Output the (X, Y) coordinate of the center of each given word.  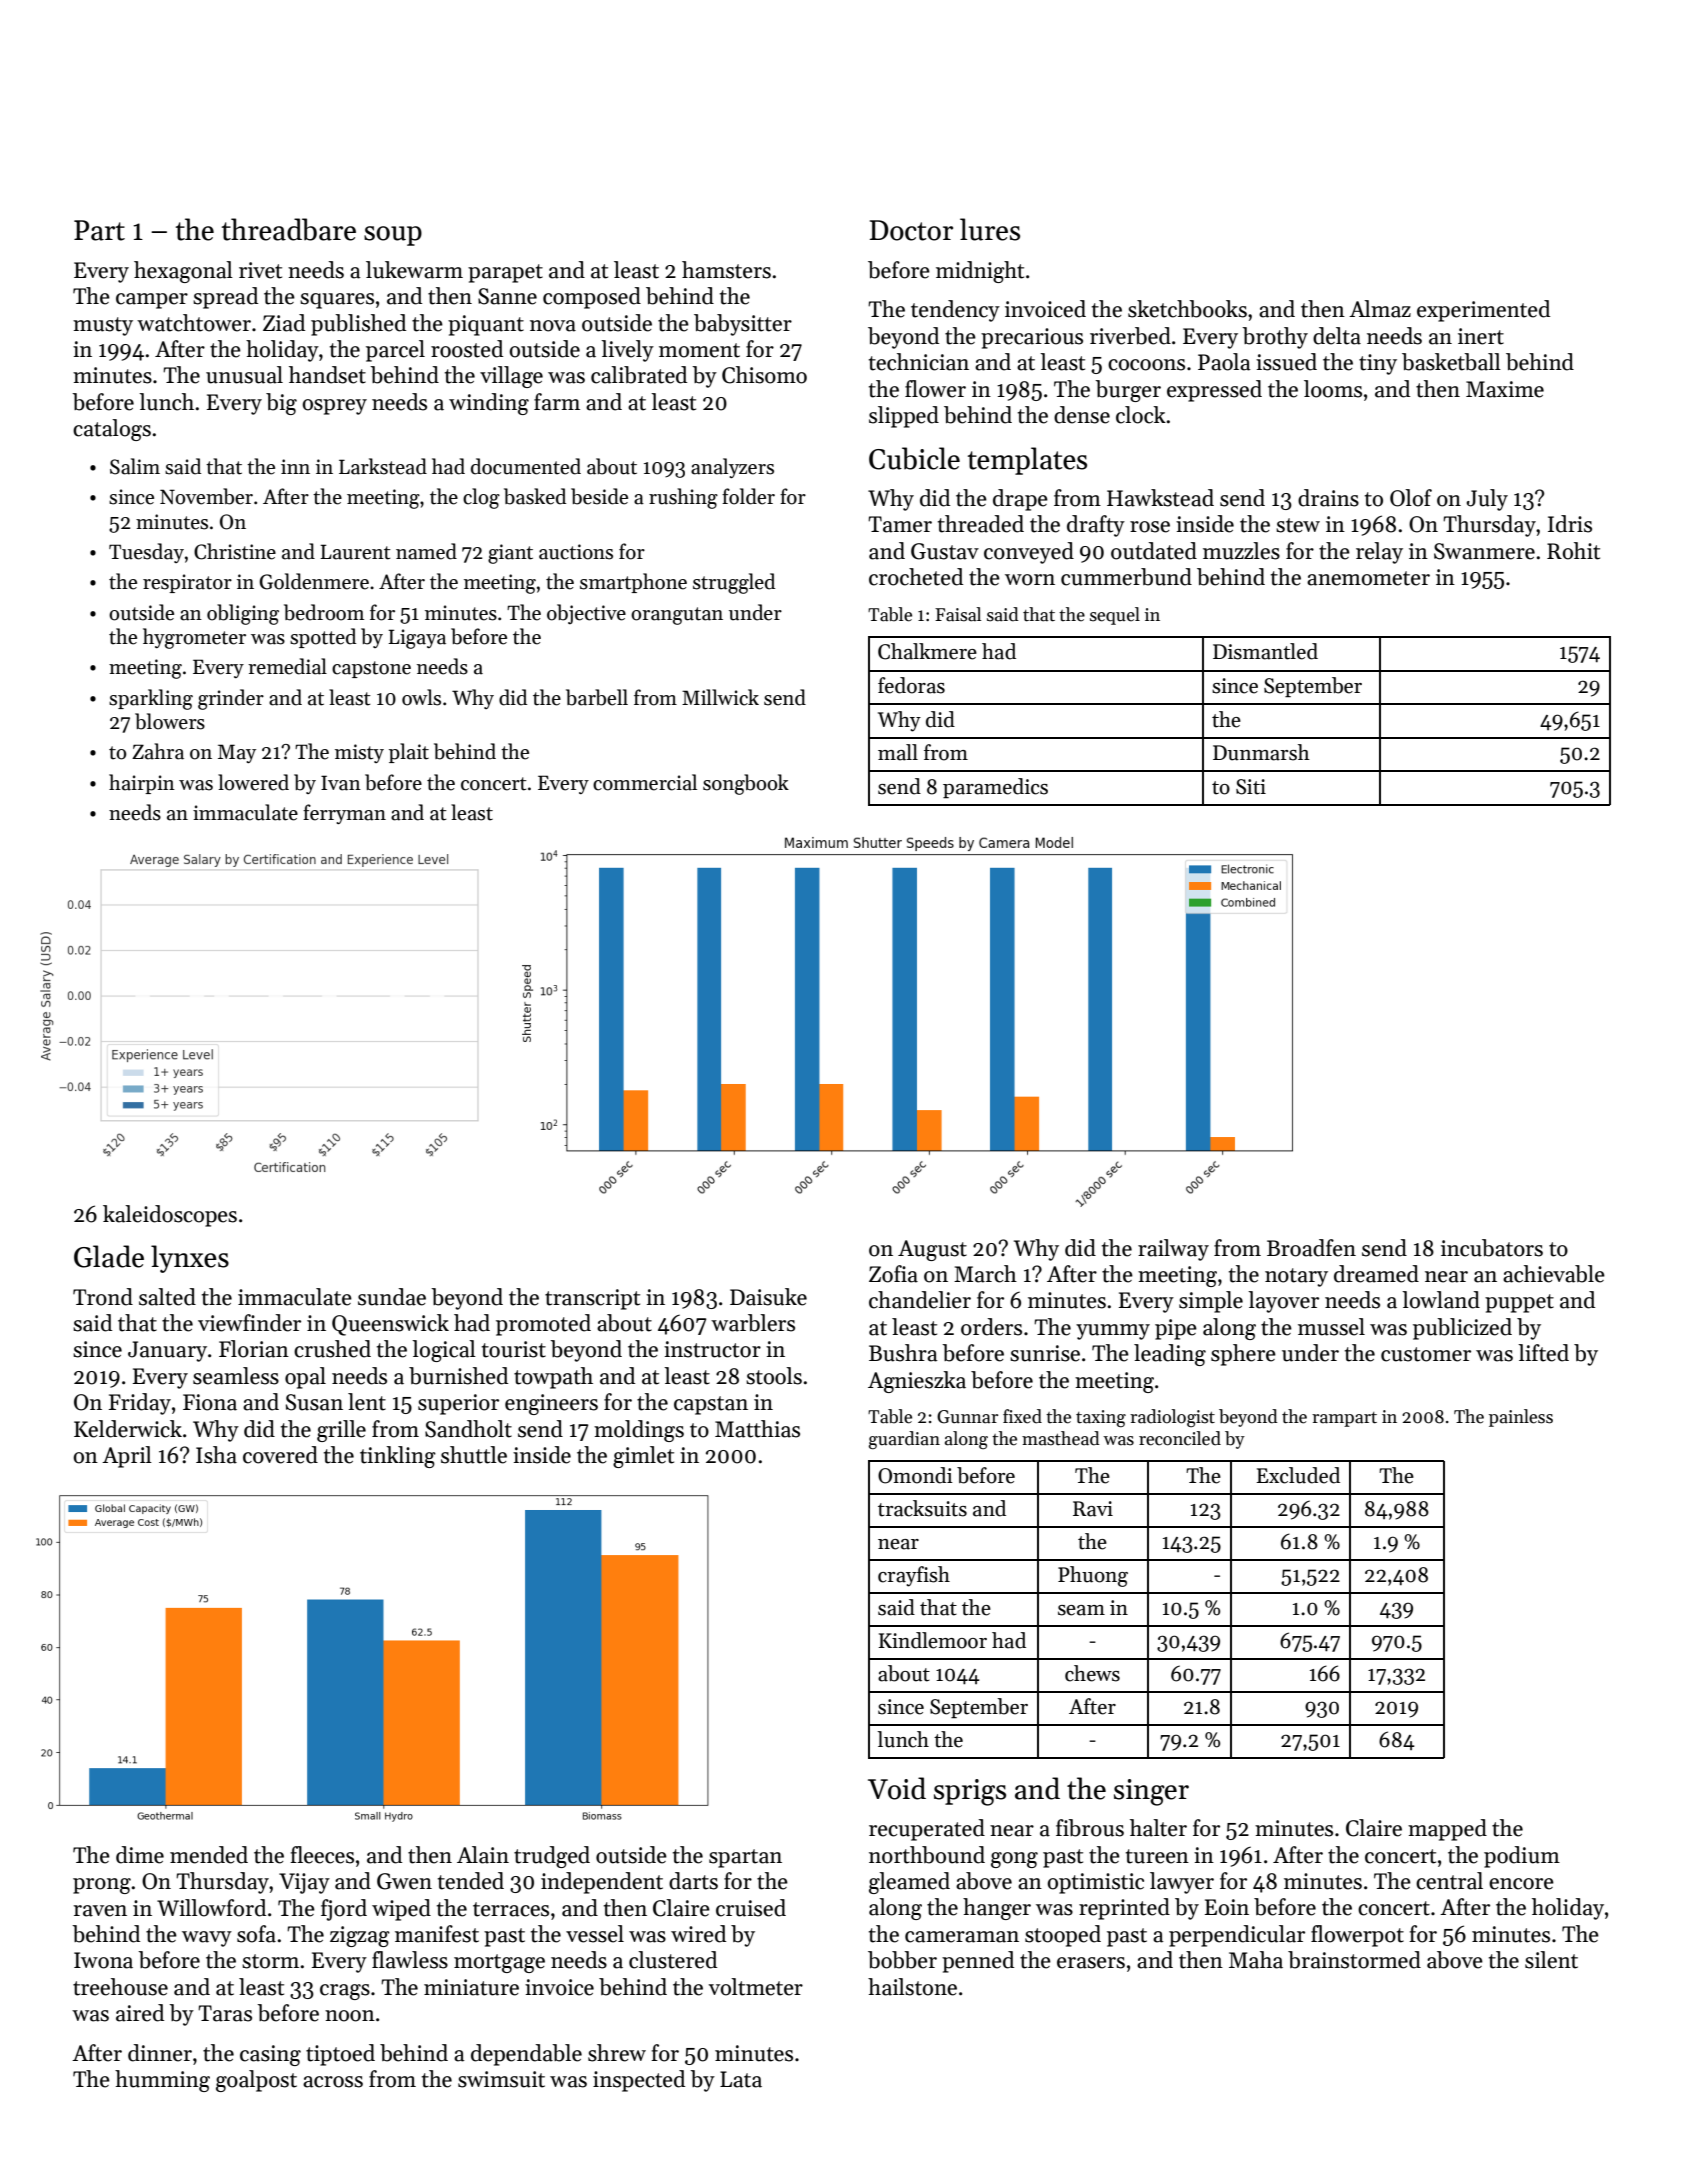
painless (1521, 1418)
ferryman (344, 814)
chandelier (920, 1300)
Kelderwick (128, 1429)
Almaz (1380, 309)
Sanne (507, 296)
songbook (746, 784)
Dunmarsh (1261, 752)
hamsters (726, 270)
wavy (207, 1939)
